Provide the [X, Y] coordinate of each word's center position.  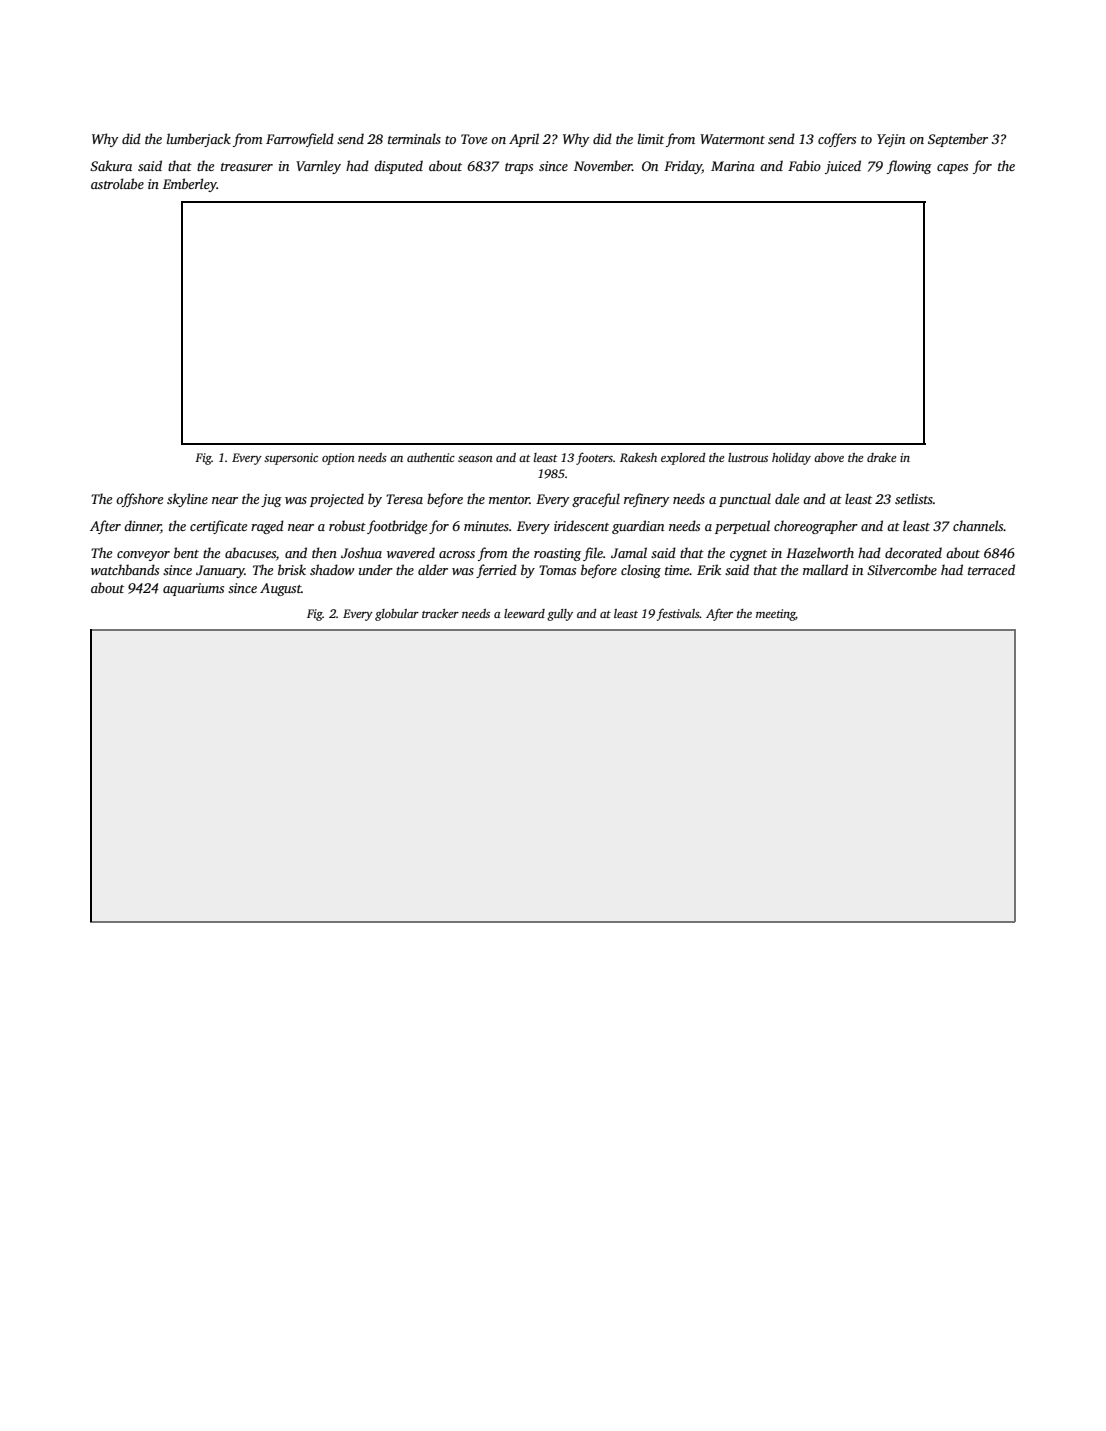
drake [881, 457]
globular [397, 615]
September [958, 140]
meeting [775, 615]
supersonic [291, 459]
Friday [683, 167]
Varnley [318, 167]
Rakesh [638, 457]
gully [560, 615]
